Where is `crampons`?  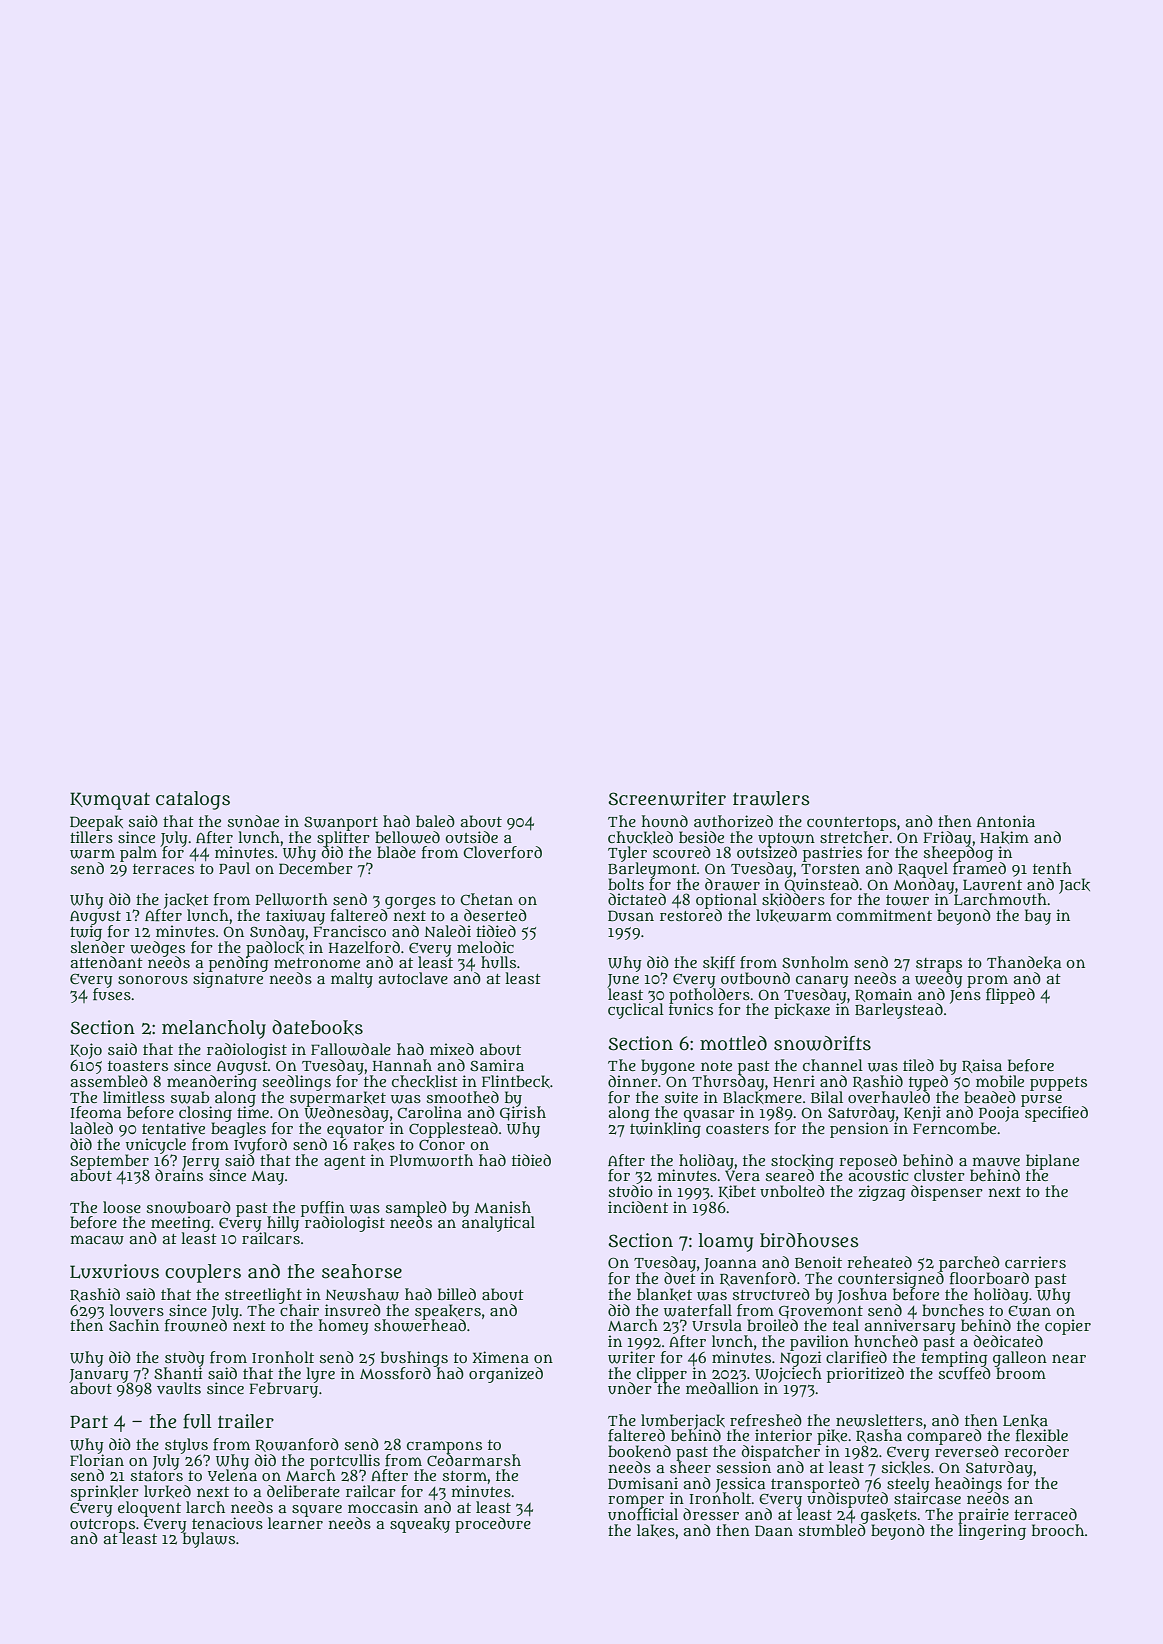 crampons is located at coordinates (444, 1447).
